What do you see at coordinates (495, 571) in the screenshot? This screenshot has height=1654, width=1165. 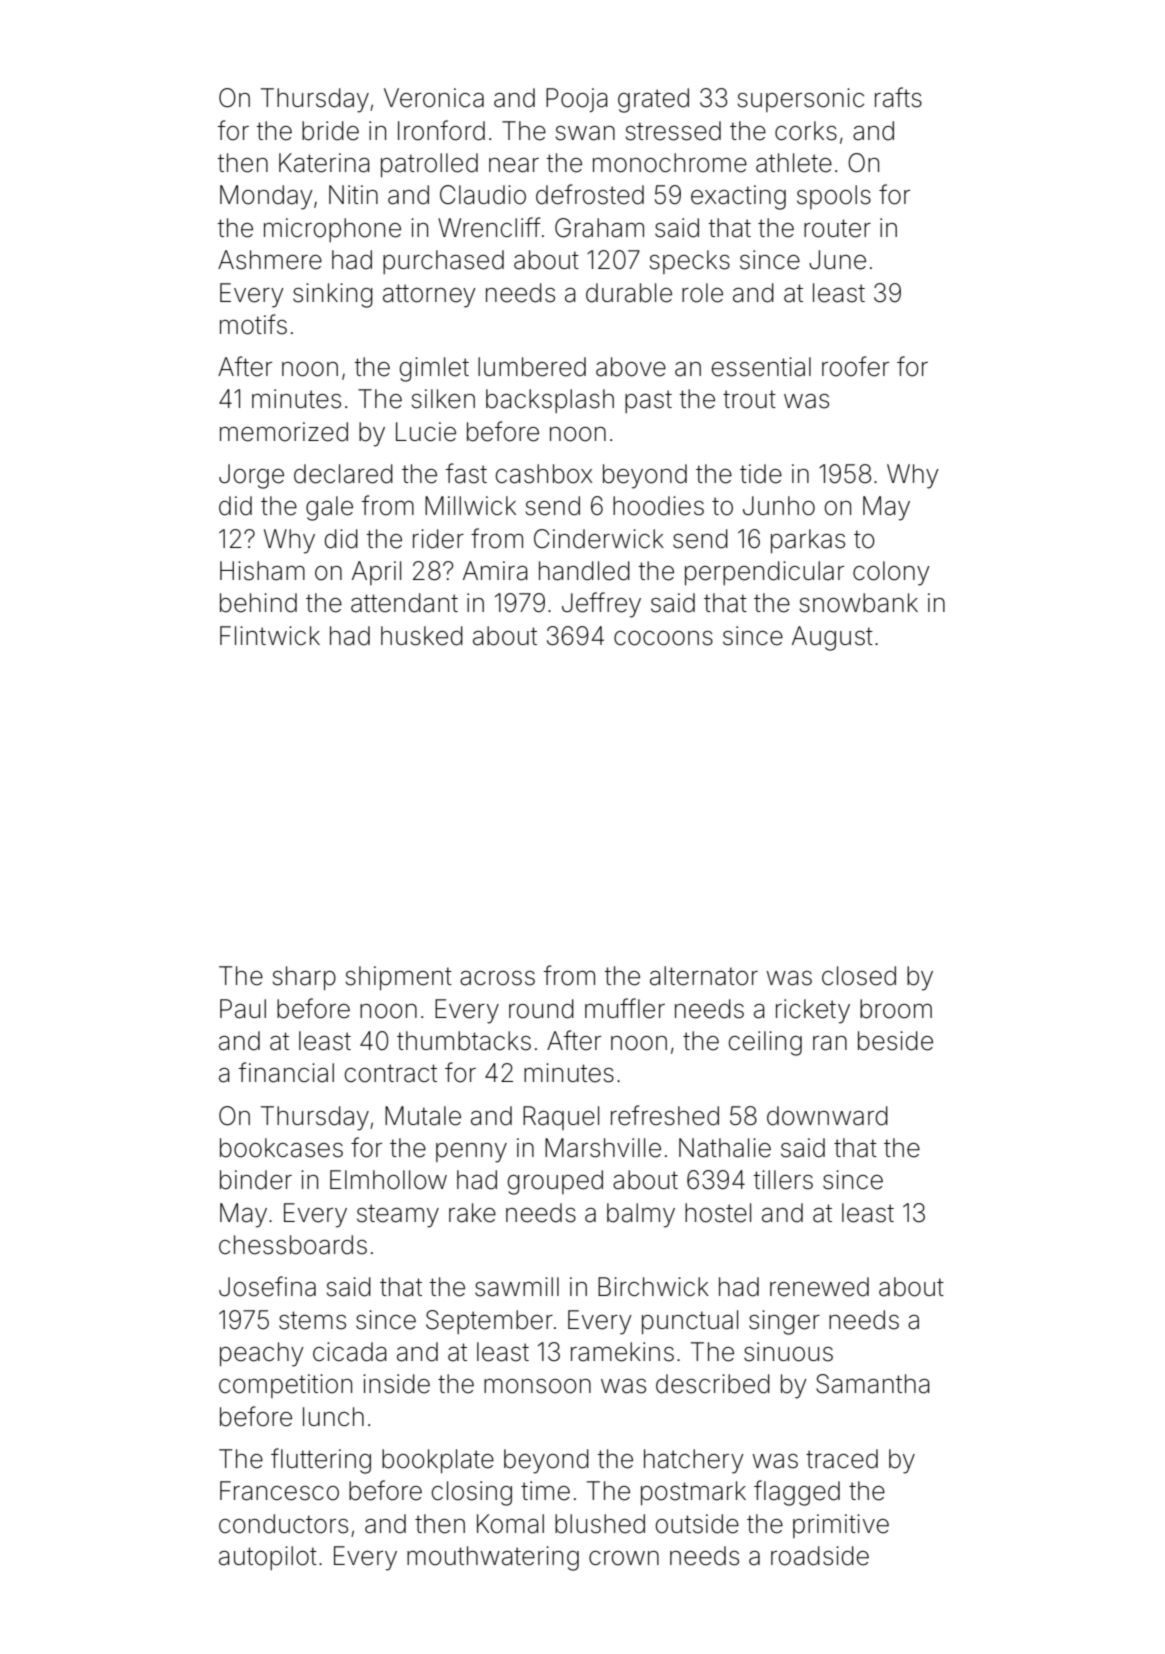 I see `Amira` at bounding box center [495, 571].
